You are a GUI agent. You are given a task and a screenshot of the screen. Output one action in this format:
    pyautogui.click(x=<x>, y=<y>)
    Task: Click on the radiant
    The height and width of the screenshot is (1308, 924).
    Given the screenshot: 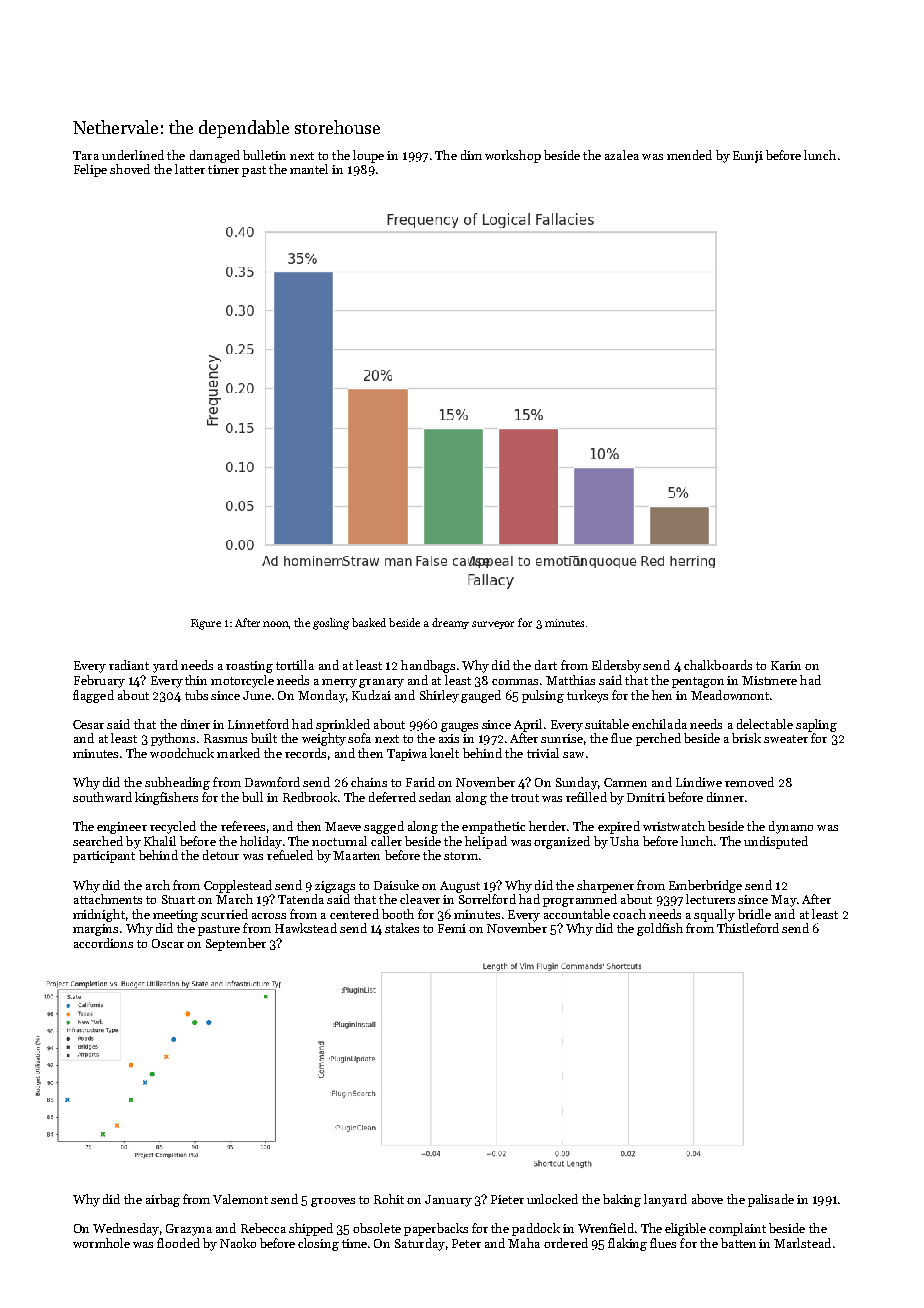 What is the action you would take?
    pyautogui.click(x=129, y=665)
